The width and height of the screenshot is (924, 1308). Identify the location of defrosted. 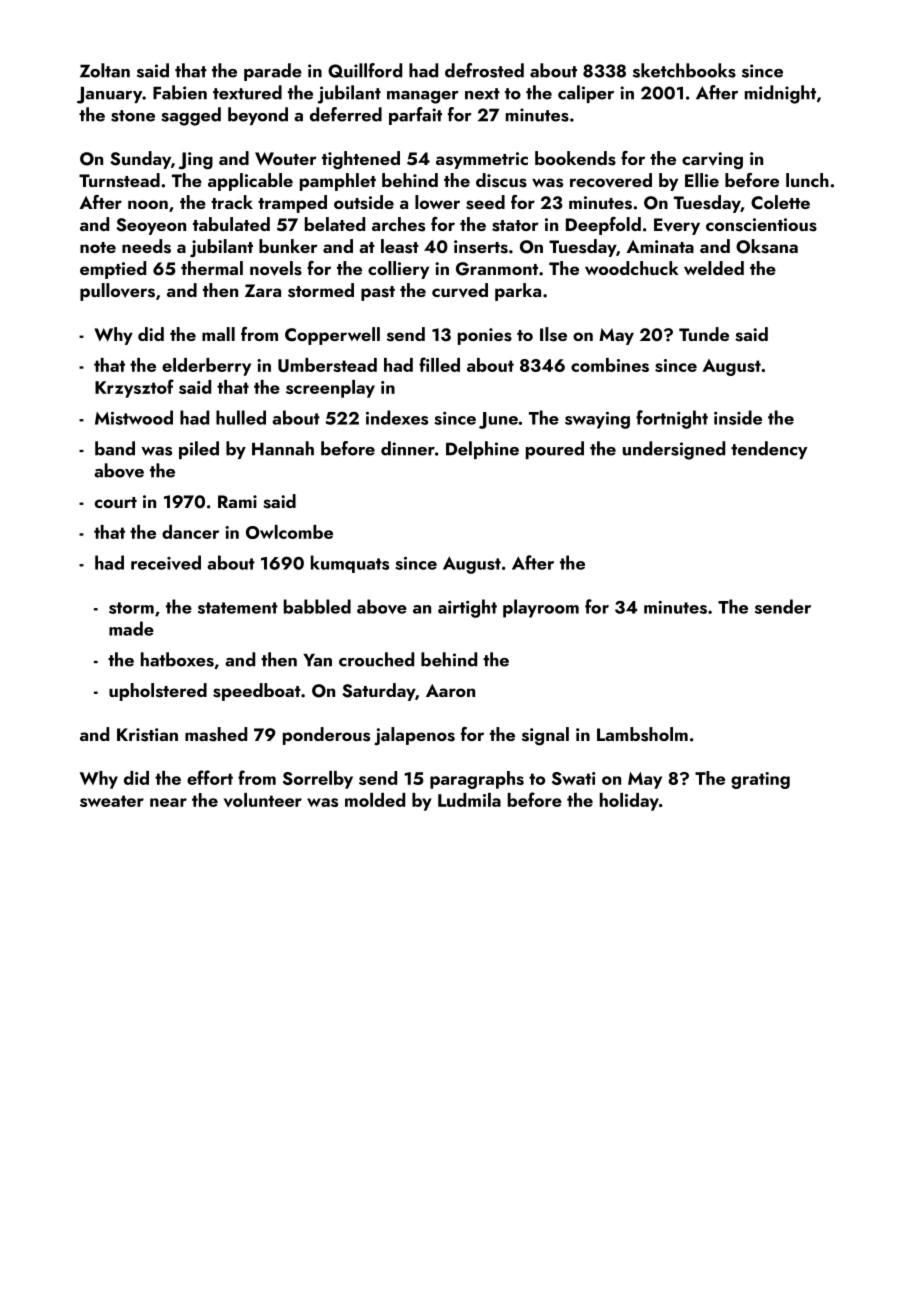
(484, 70).
